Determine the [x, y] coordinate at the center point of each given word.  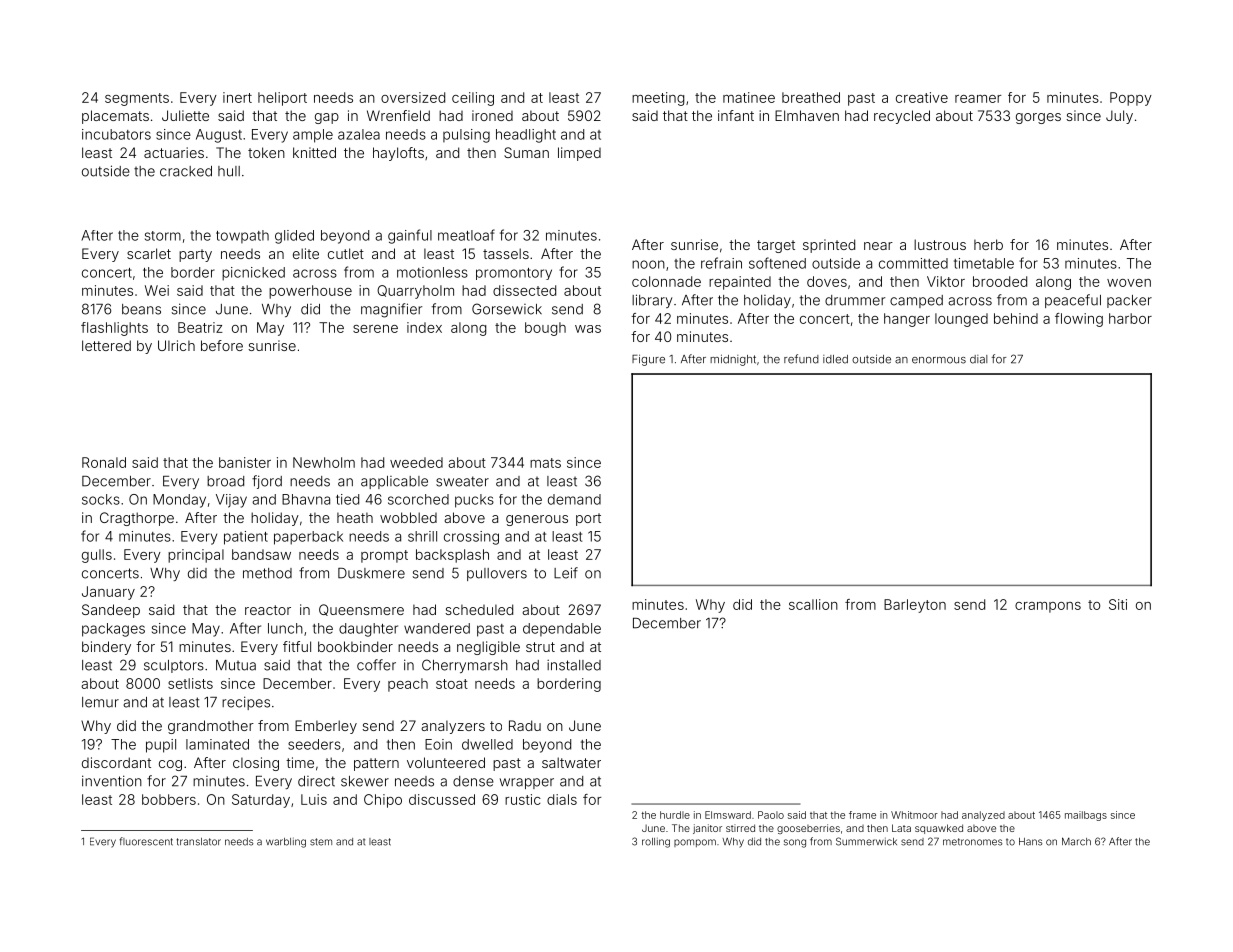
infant [736, 115]
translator [198, 842]
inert [237, 97]
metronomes [972, 842]
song [795, 843]
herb [988, 244]
